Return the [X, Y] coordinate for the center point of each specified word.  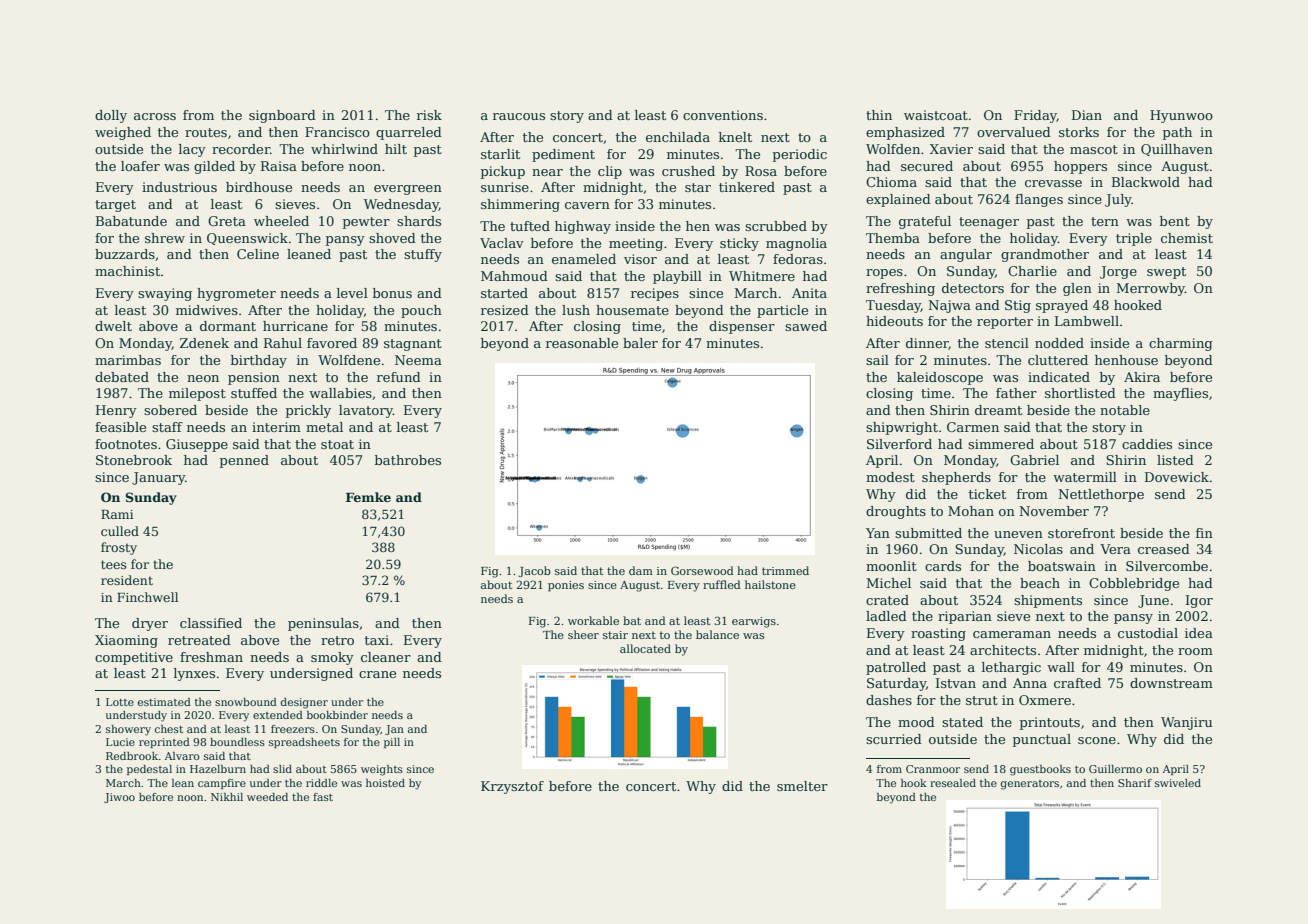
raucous [519, 116]
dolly [111, 116]
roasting [938, 634]
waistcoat [936, 115]
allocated [645, 648]
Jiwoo [119, 798]
